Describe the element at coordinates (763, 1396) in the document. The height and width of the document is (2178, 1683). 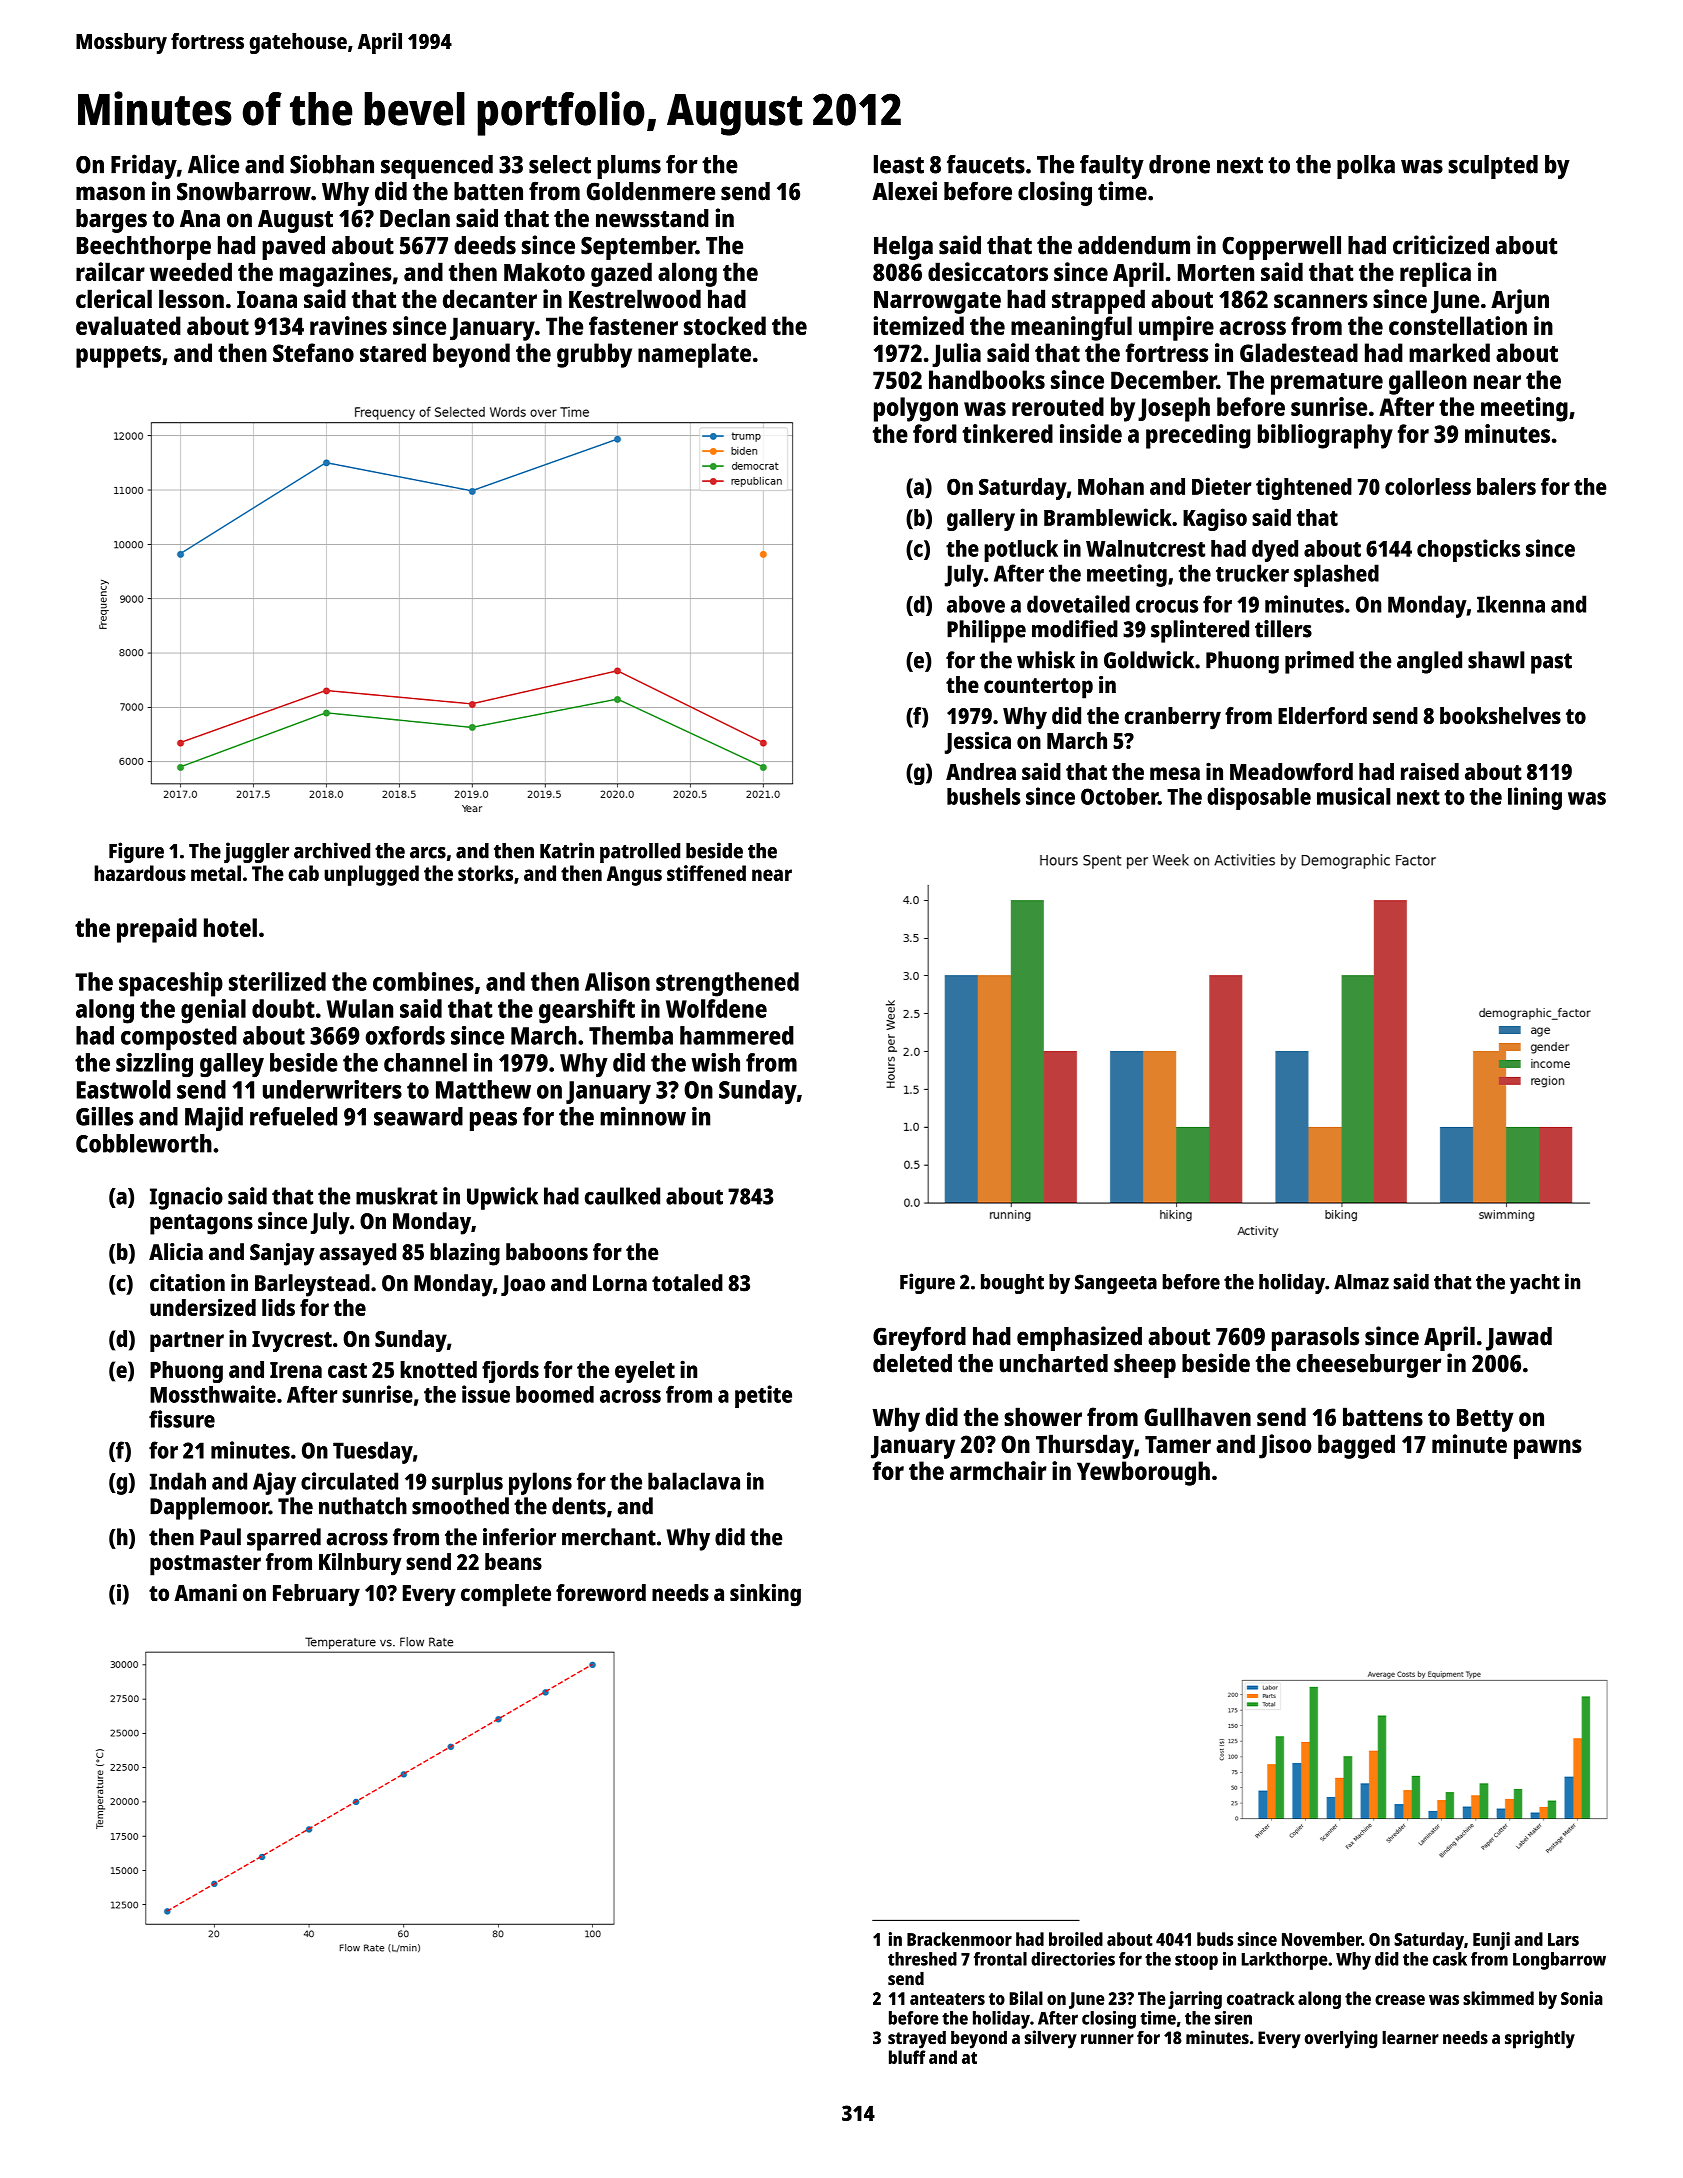
I see `petite` at that location.
